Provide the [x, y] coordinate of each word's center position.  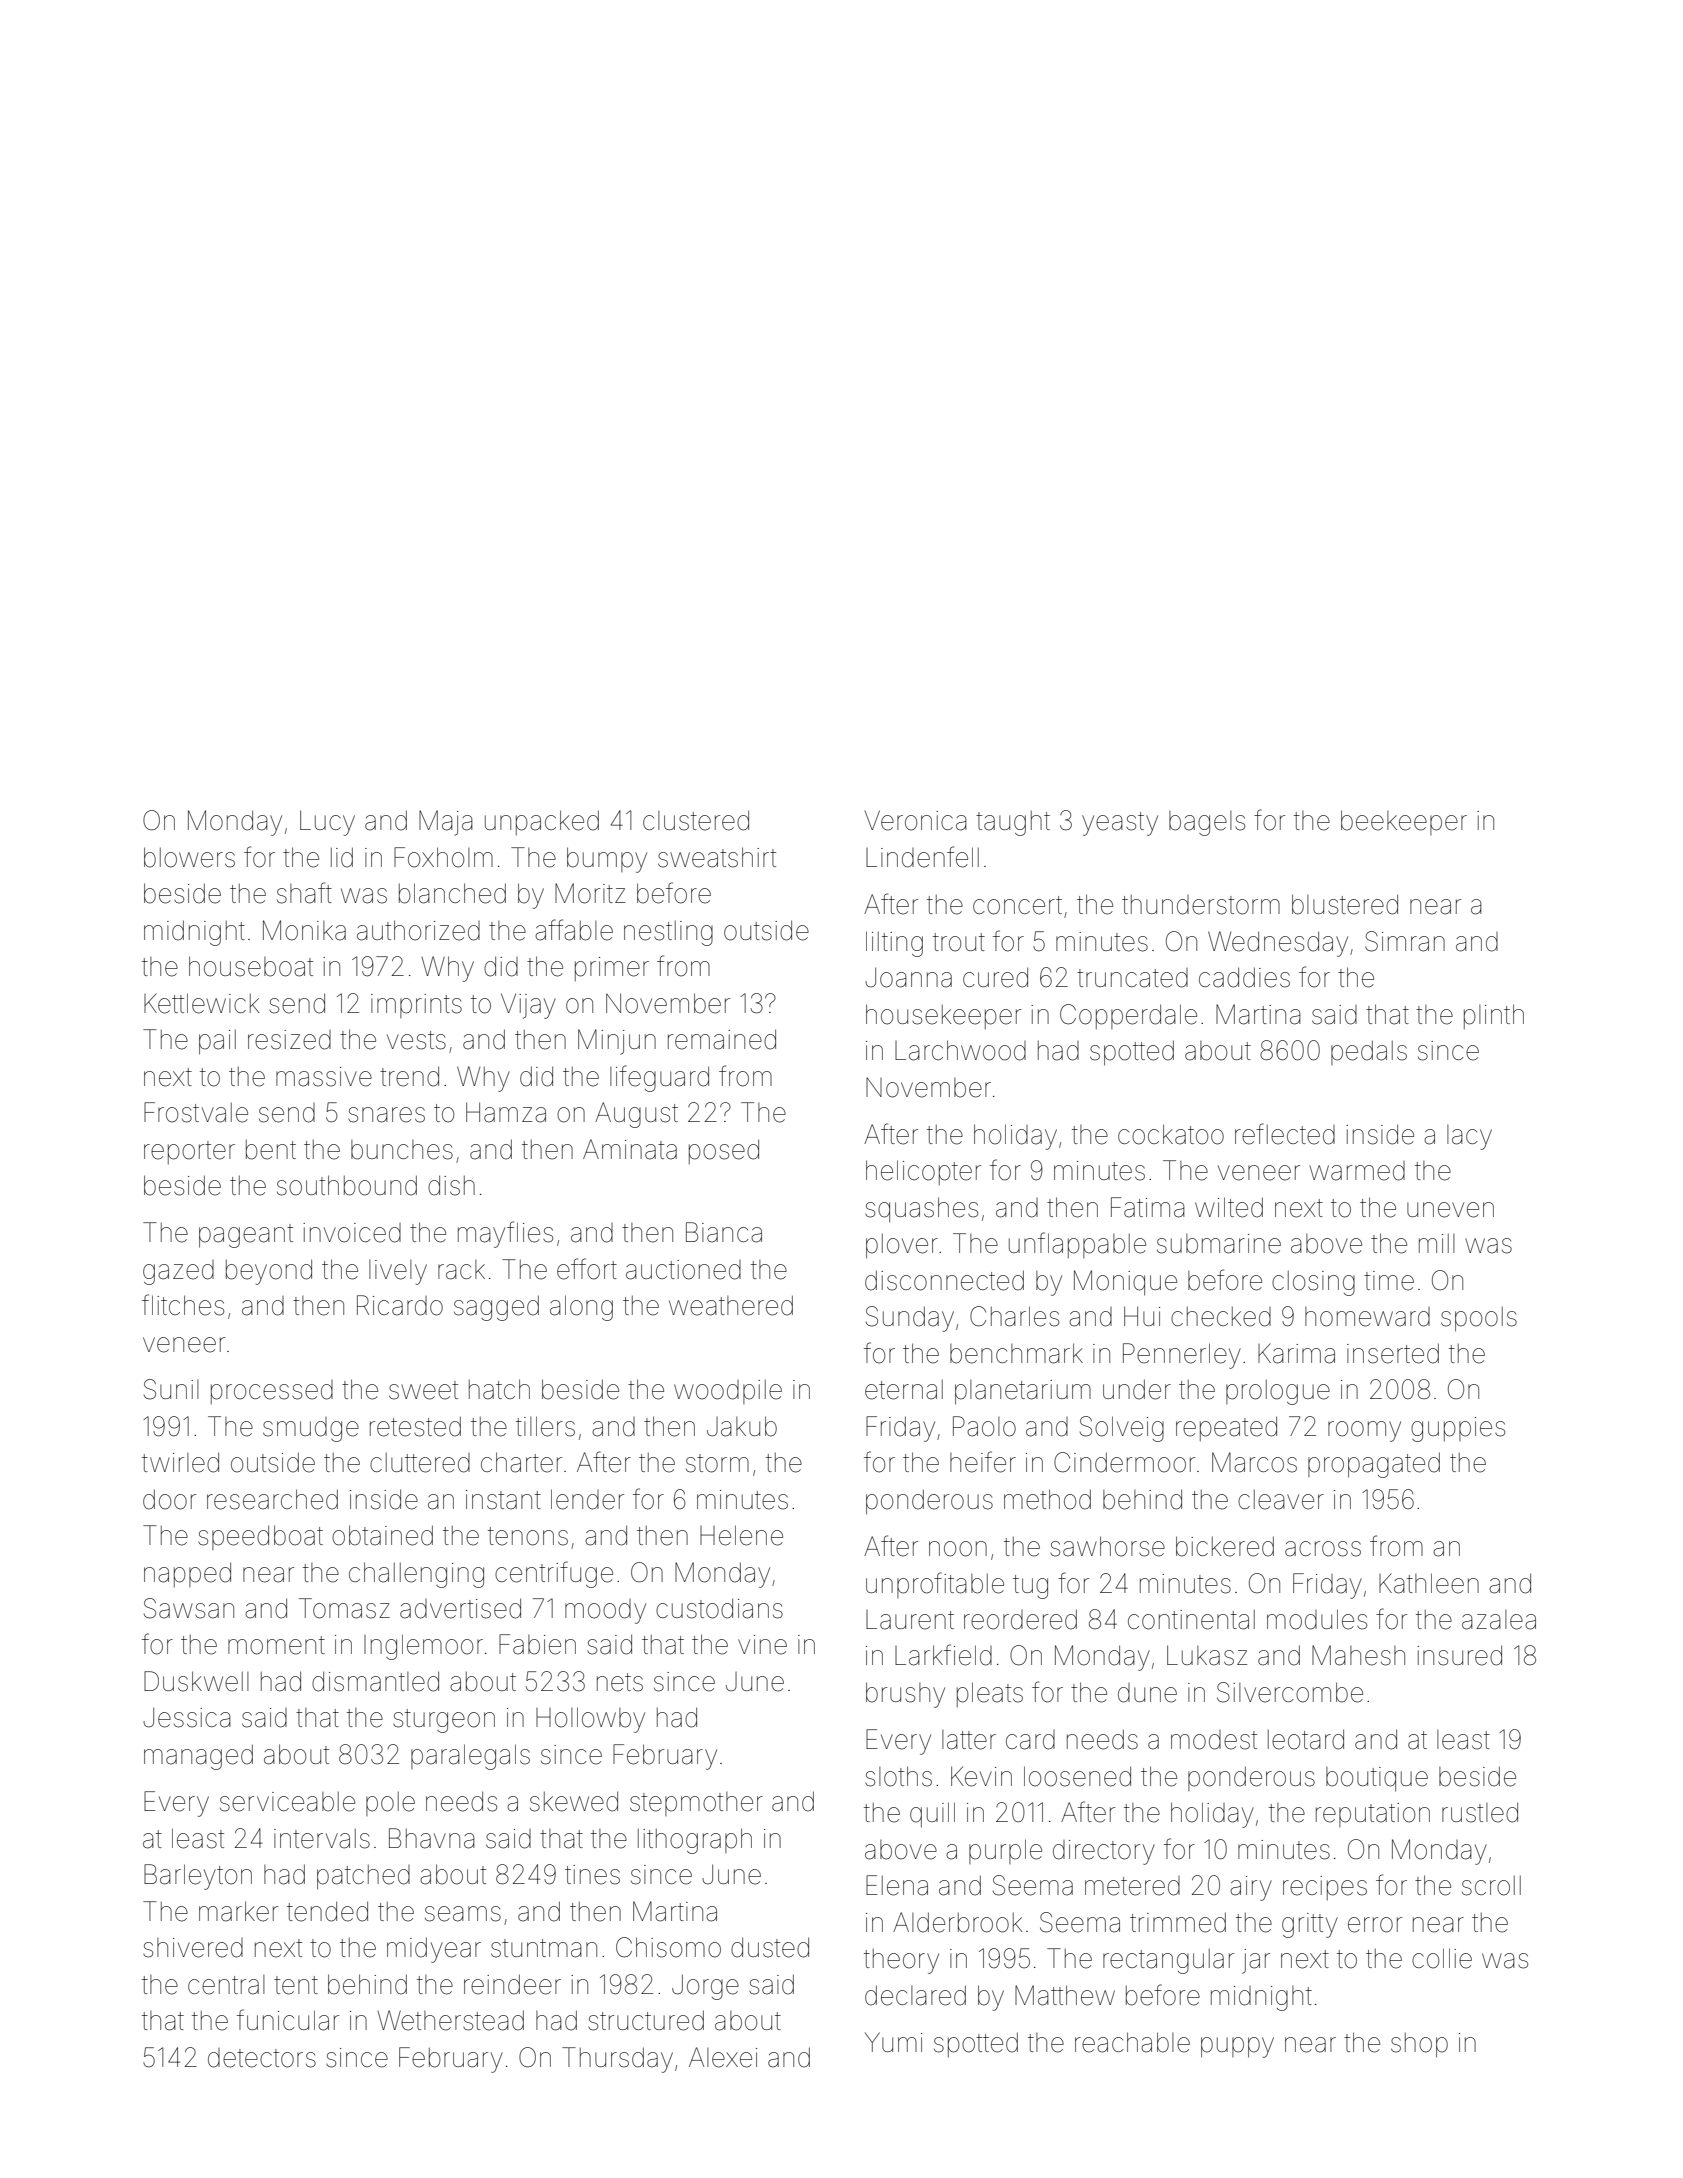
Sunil [171, 1389]
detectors [262, 2058]
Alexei [723, 2057]
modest [1214, 1740]
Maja [446, 823]
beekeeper [1404, 822]
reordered [1020, 1619]
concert [1017, 905]
